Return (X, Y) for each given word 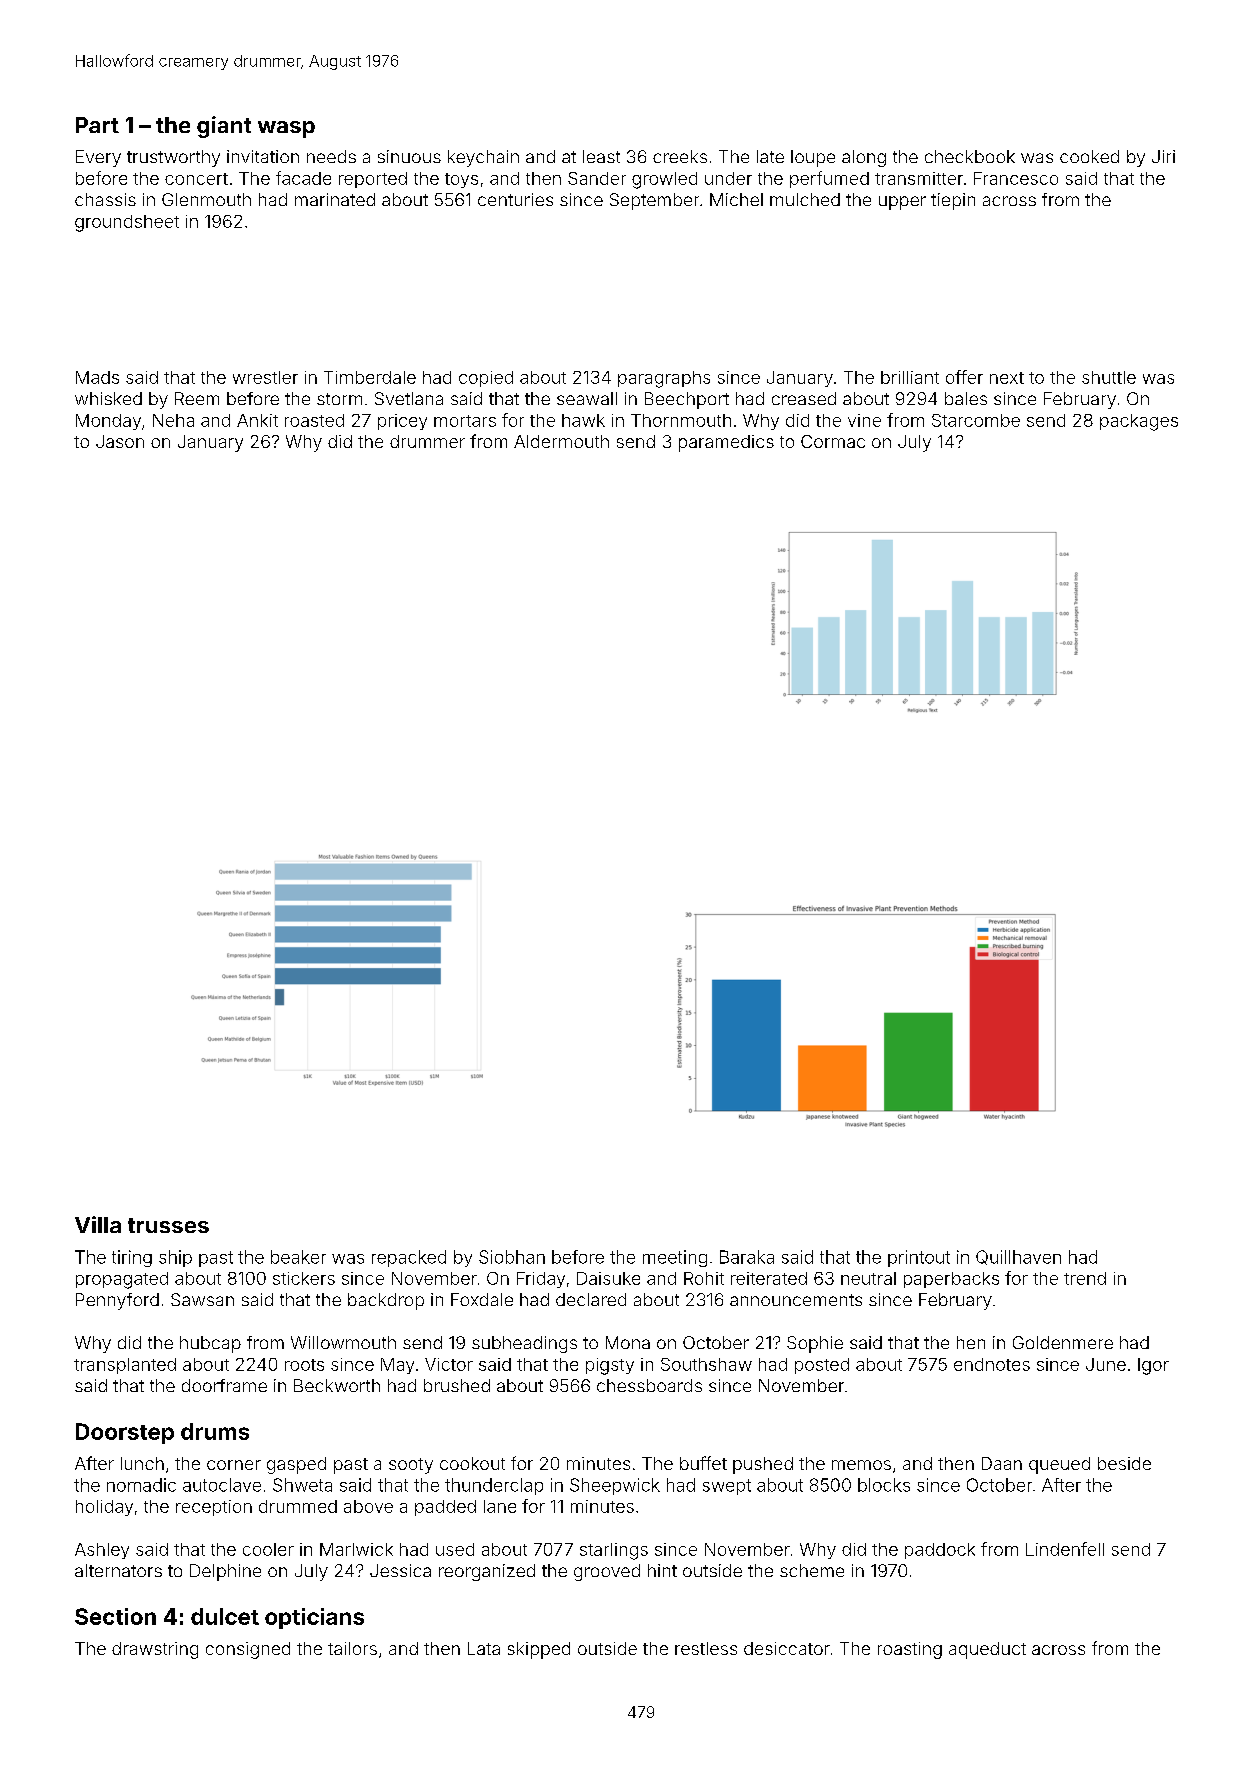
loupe (813, 158)
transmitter (919, 178)
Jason (120, 441)
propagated (122, 1280)
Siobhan (512, 1257)
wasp (286, 129)
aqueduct (987, 1650)
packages (1139, 422)
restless (706, 1648)
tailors (352, 1648)
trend (1085, 1278)
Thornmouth (681, 420)
